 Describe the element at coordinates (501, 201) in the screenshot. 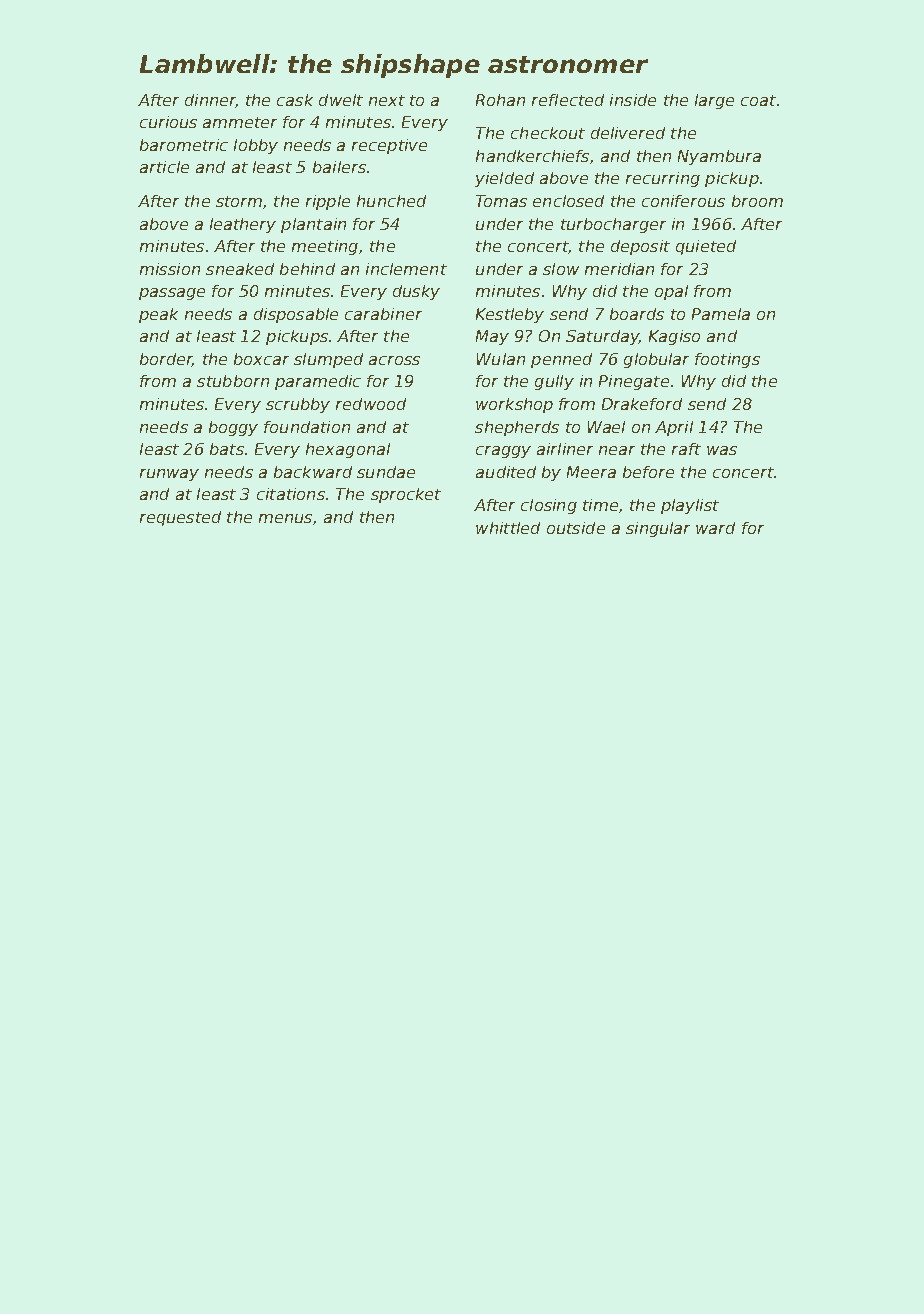

I see `Tomas` at that location.
